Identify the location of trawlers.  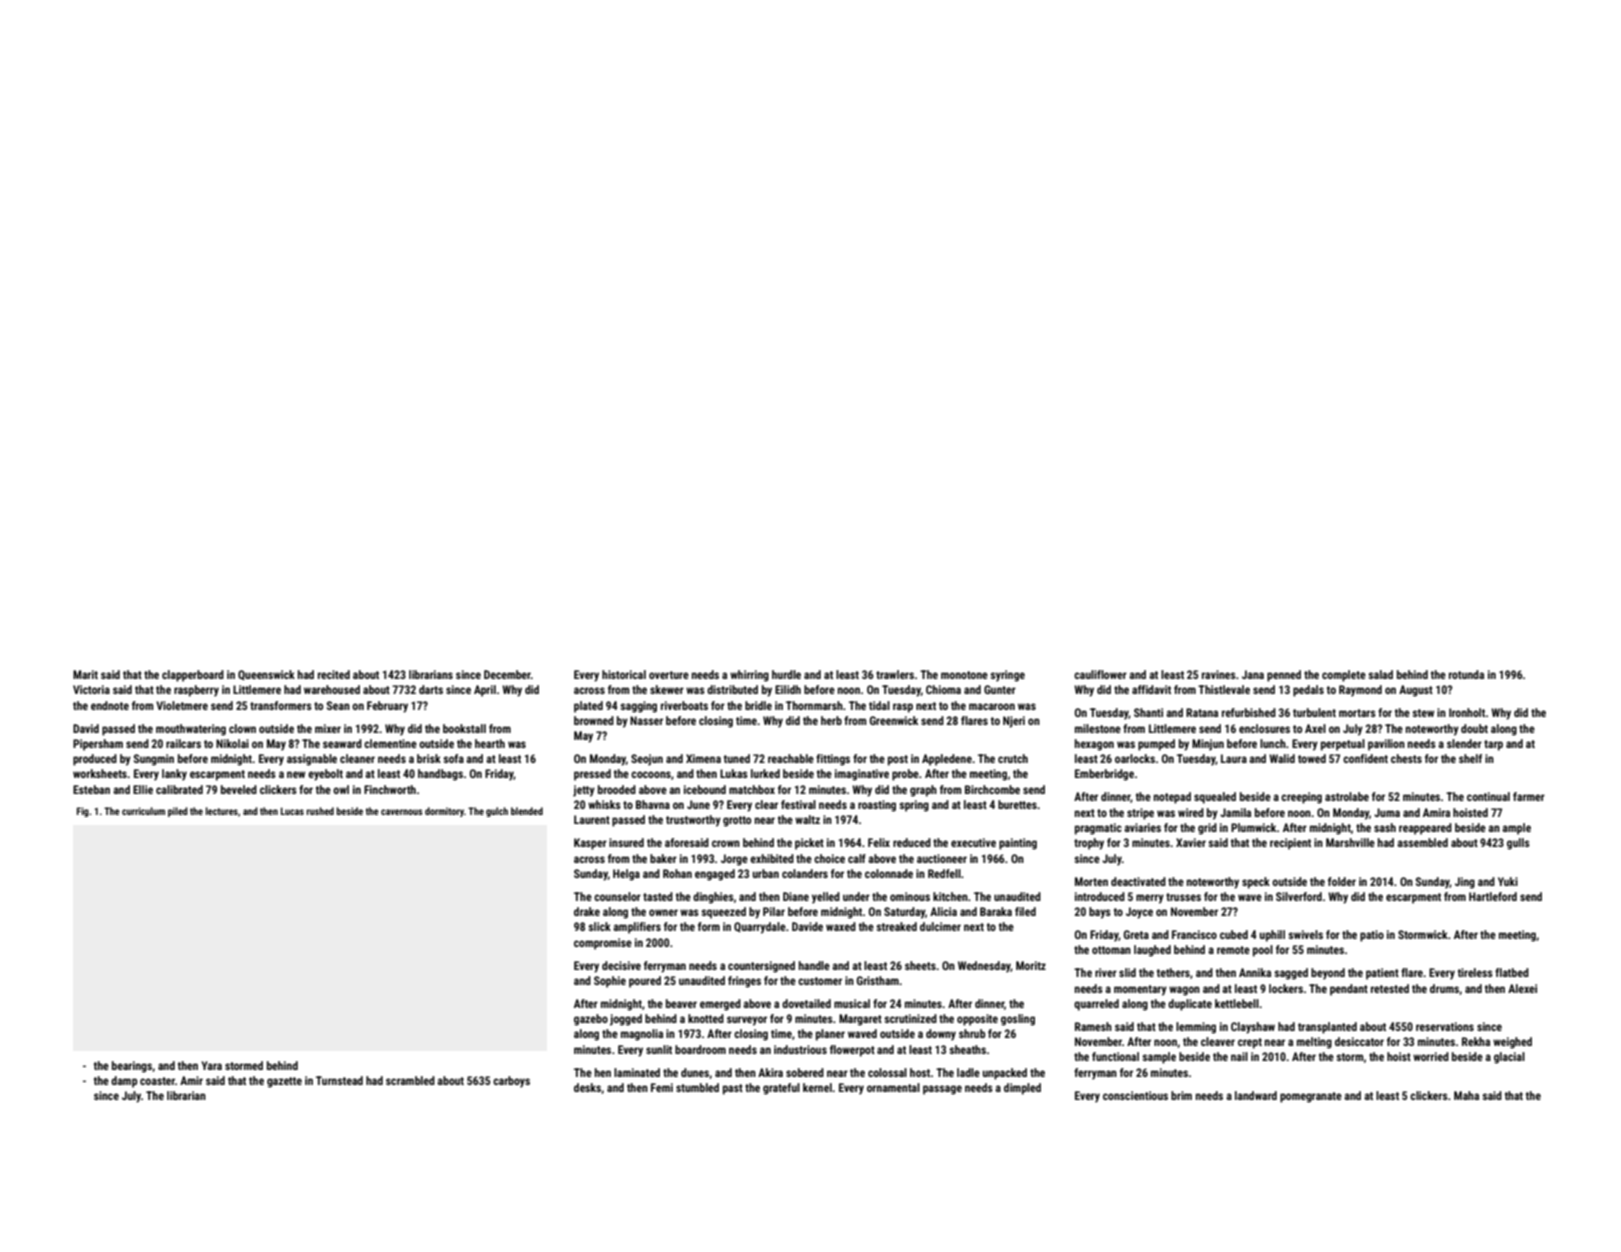
(895, 674).
